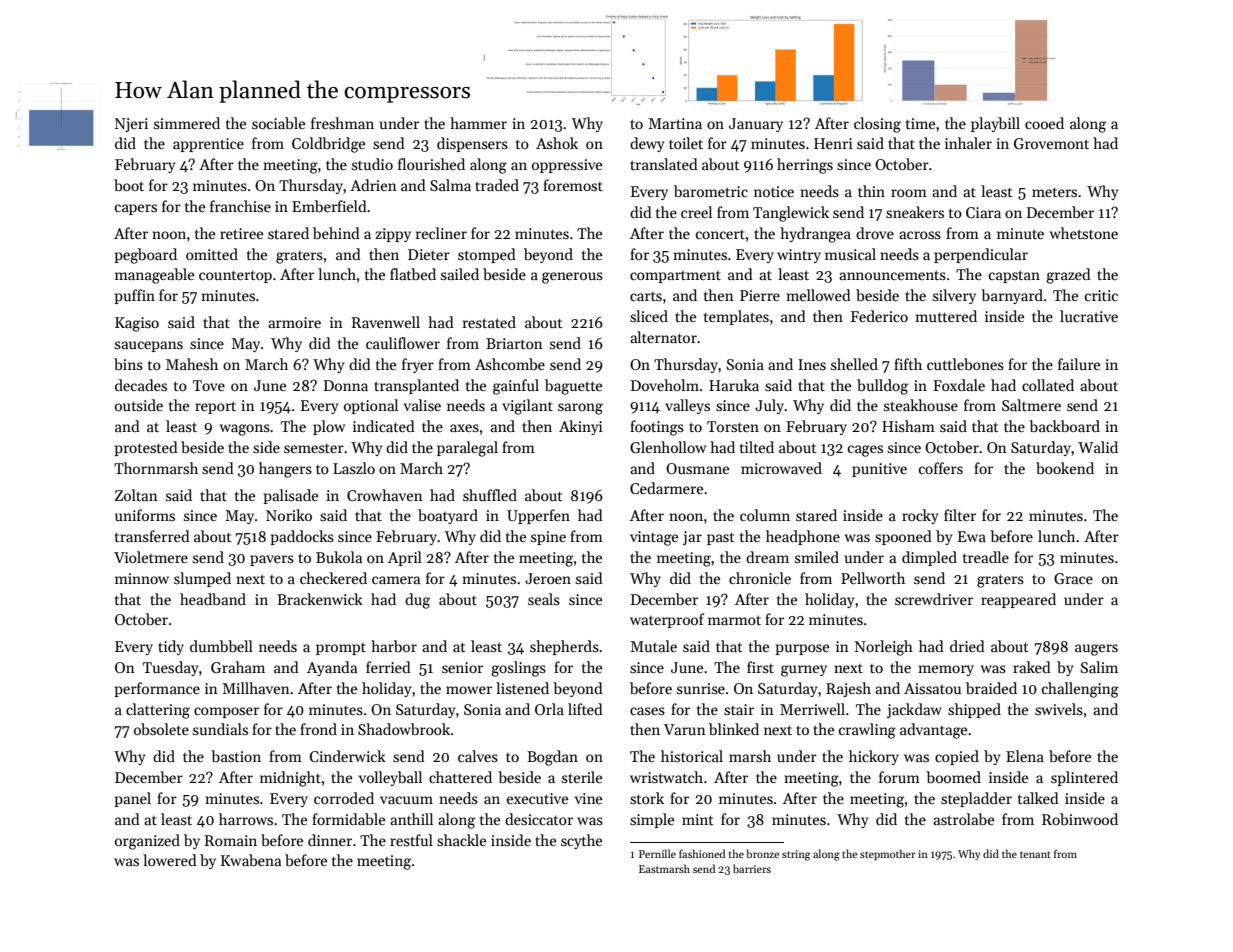  I want to click on plow, so click(329, 427).
